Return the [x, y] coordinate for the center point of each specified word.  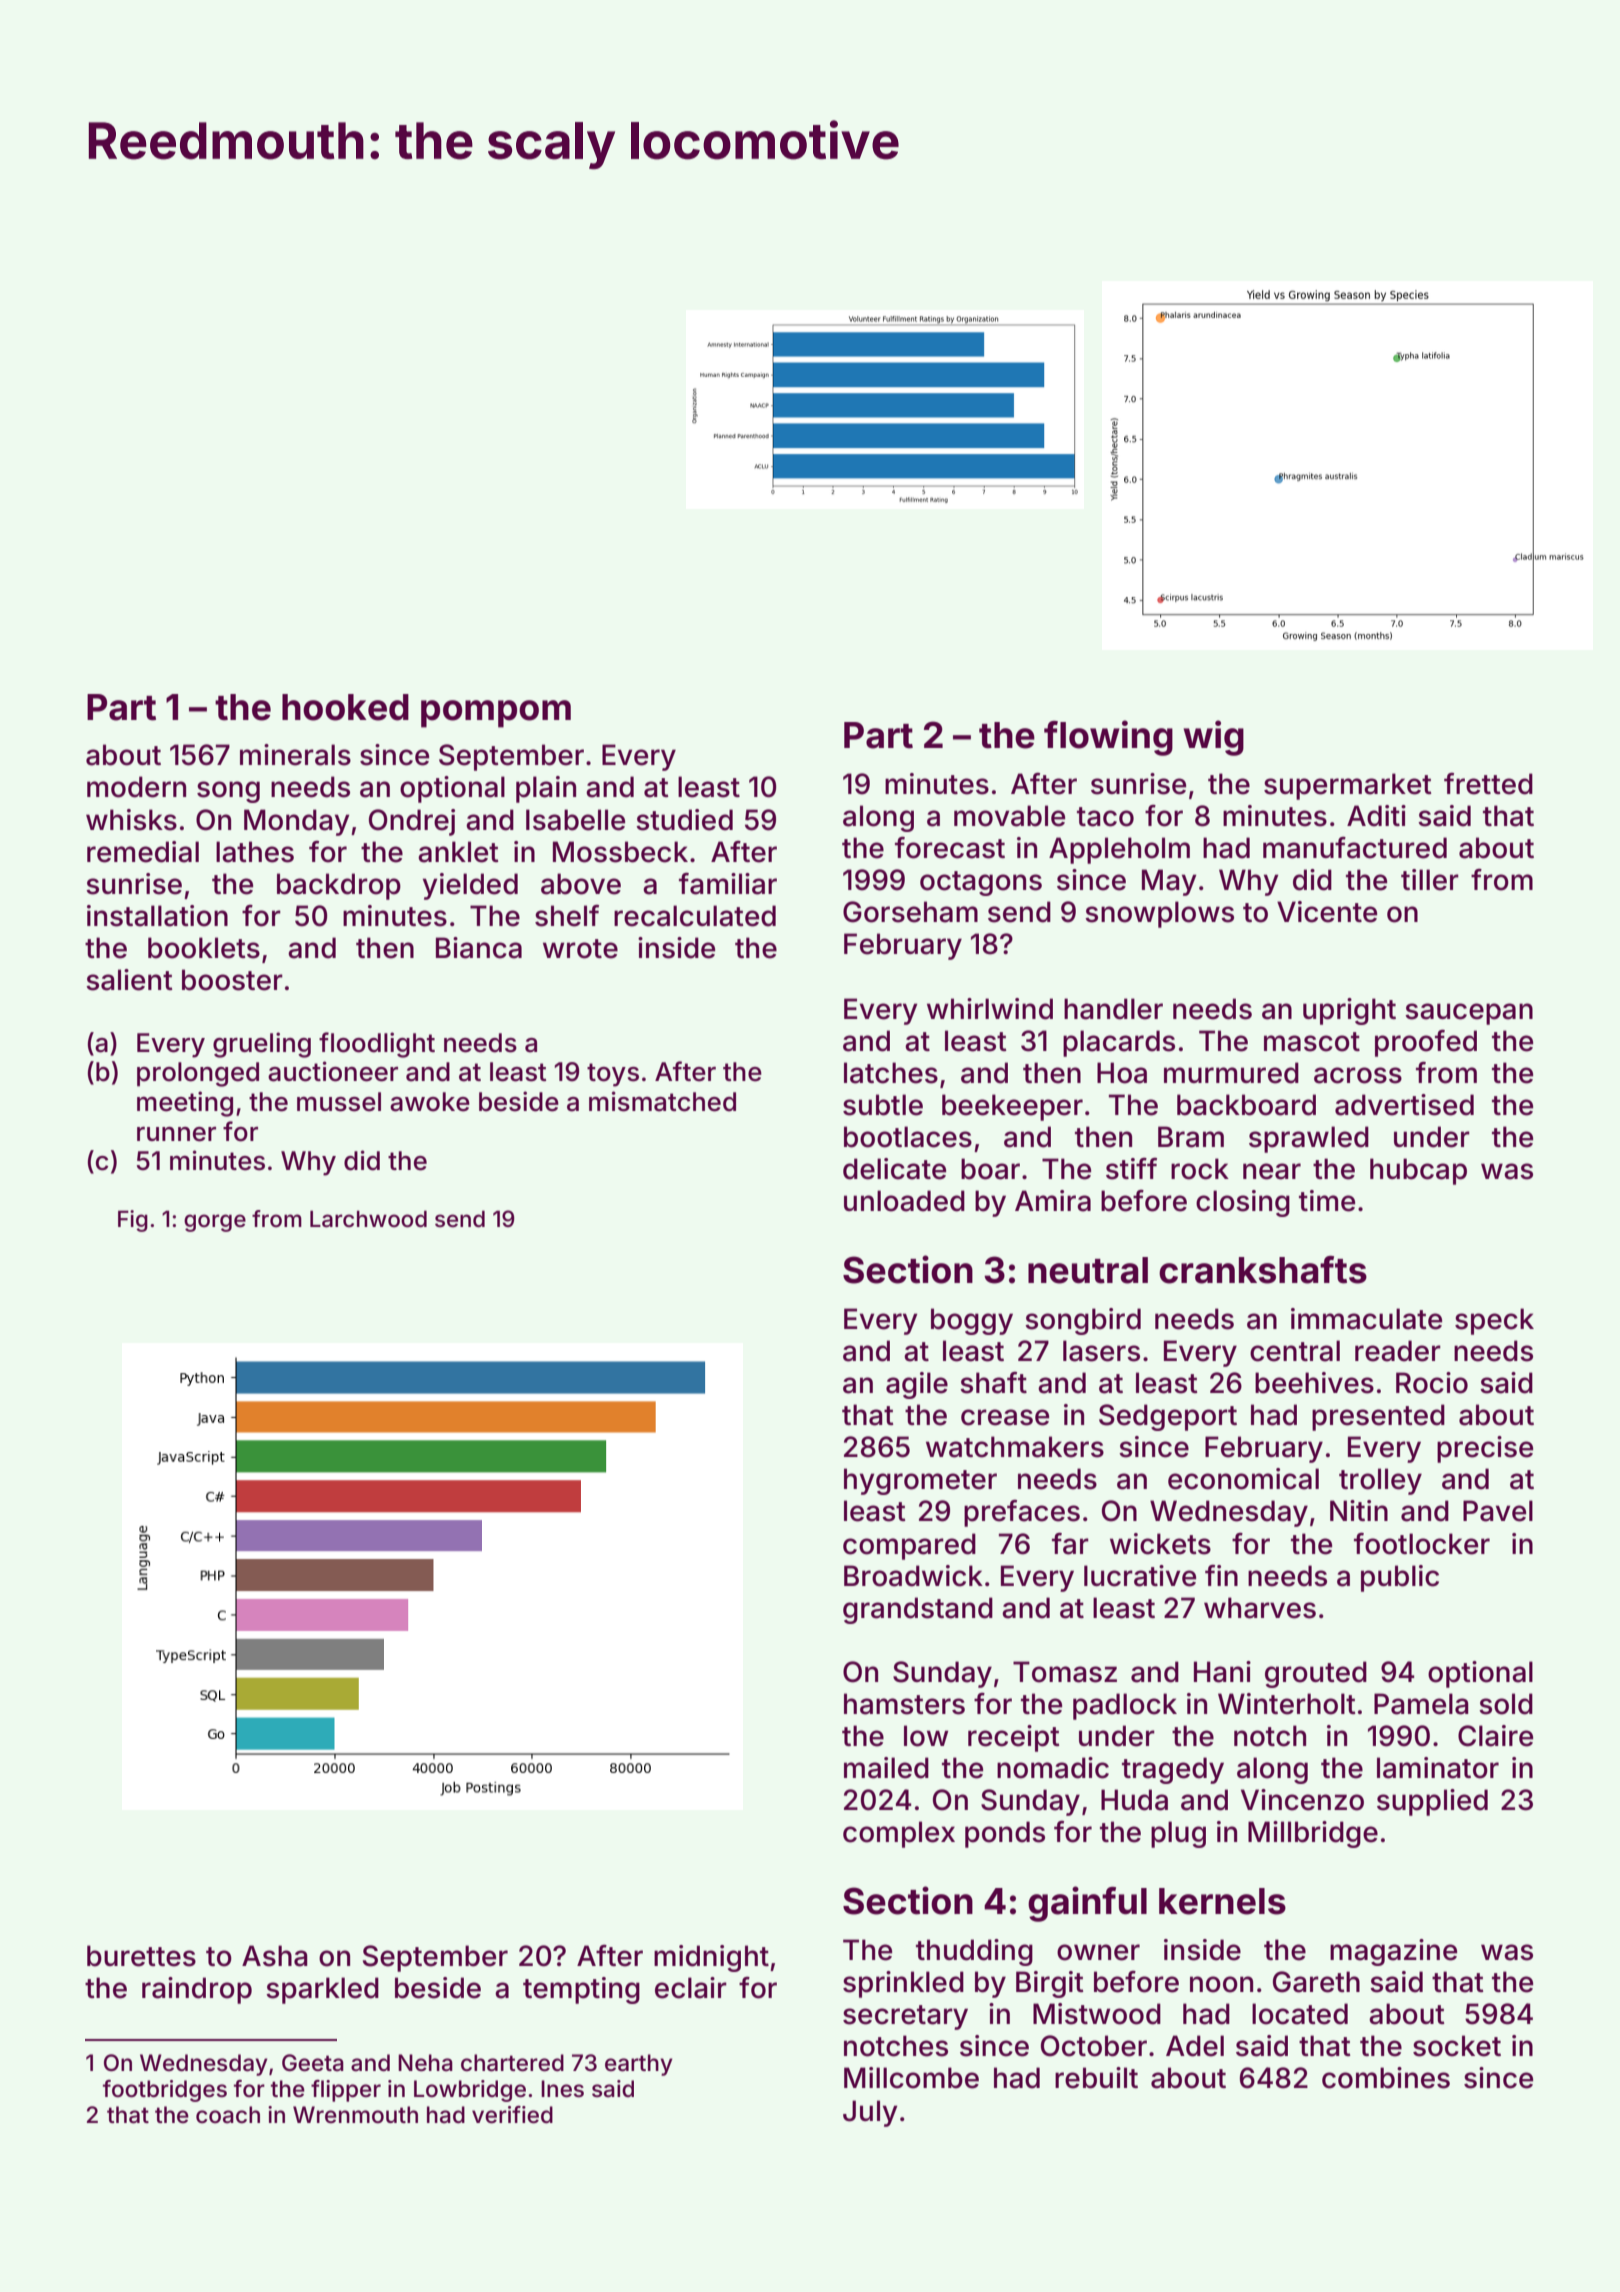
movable [1009, 816]
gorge [215, 1223]
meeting [185, 1104]
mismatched [662, 1101]
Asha [275, 1956]
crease [1005, 1417]
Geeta [313, 2063]
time [1327, 1201]
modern [136, 787]
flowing [1108, 738]
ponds [1005, 1834]
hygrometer [920, 1481]
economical [1243, 1479]
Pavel [1498, 1511]
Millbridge [1313, 1834]
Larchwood [368, 1219]
